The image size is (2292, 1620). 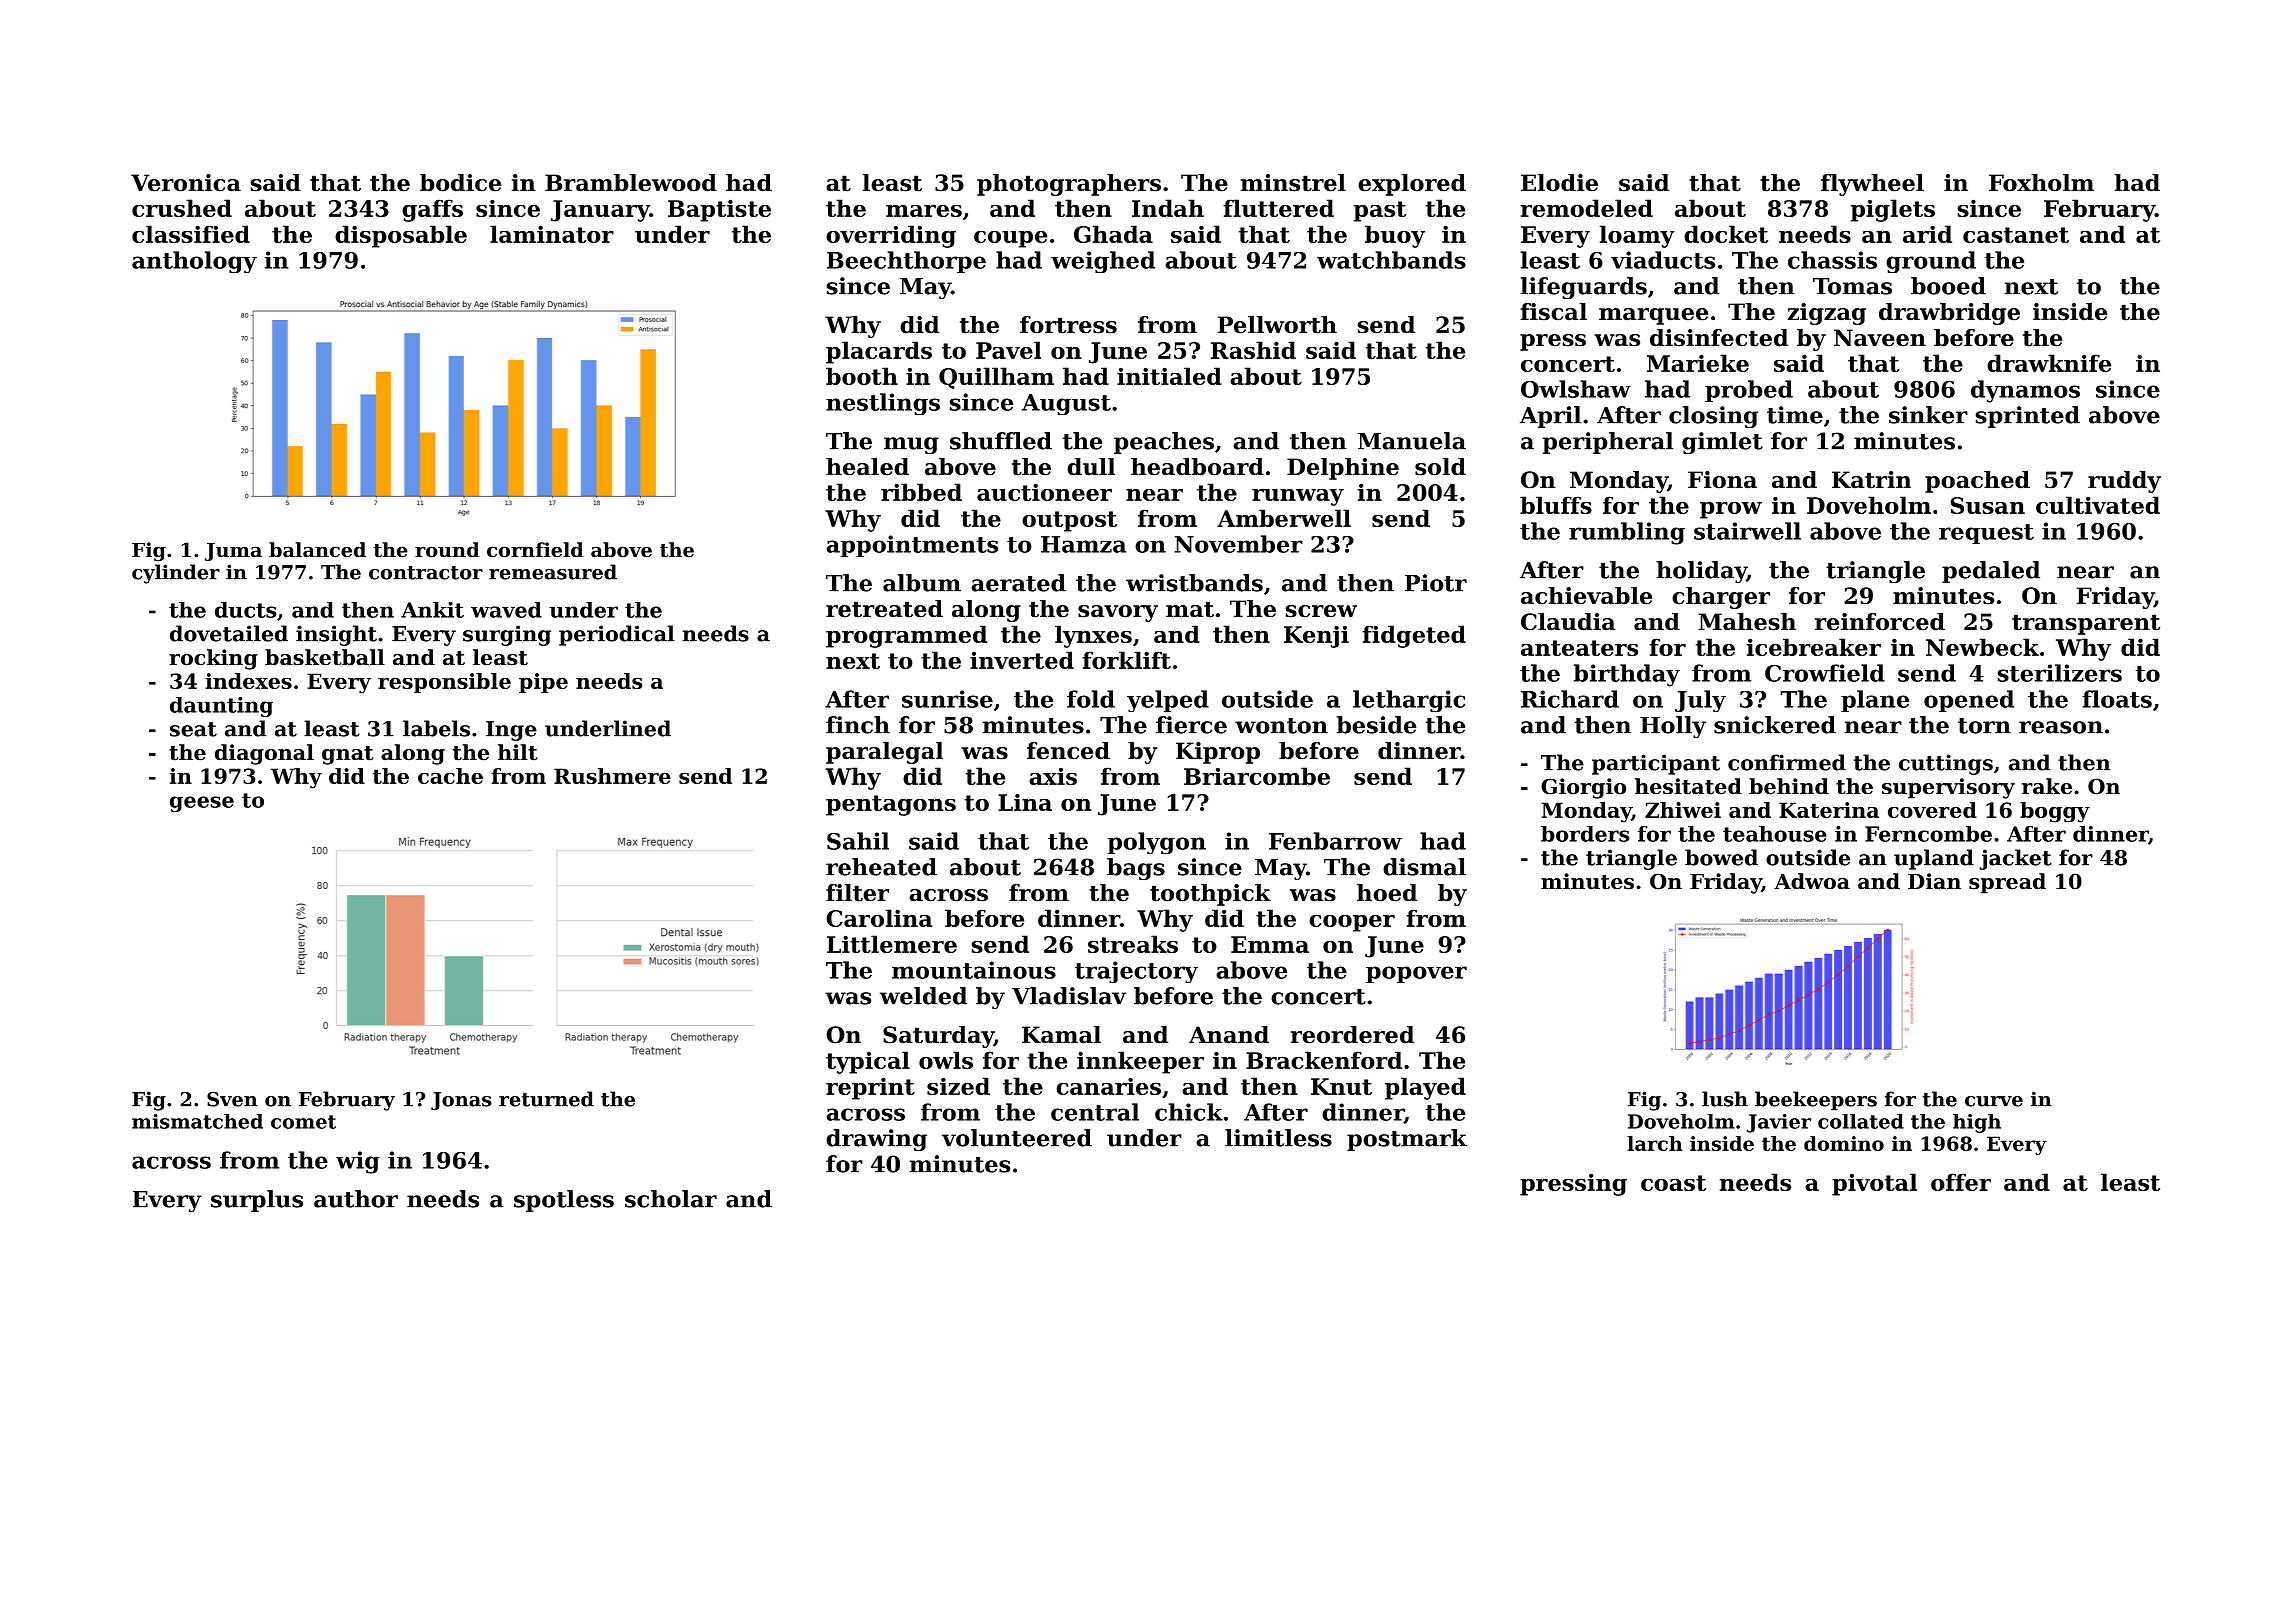 What do you see at coordinates (1284, 518) in the document?
I see `Amberwell` at bounding box center [1284, 518].
